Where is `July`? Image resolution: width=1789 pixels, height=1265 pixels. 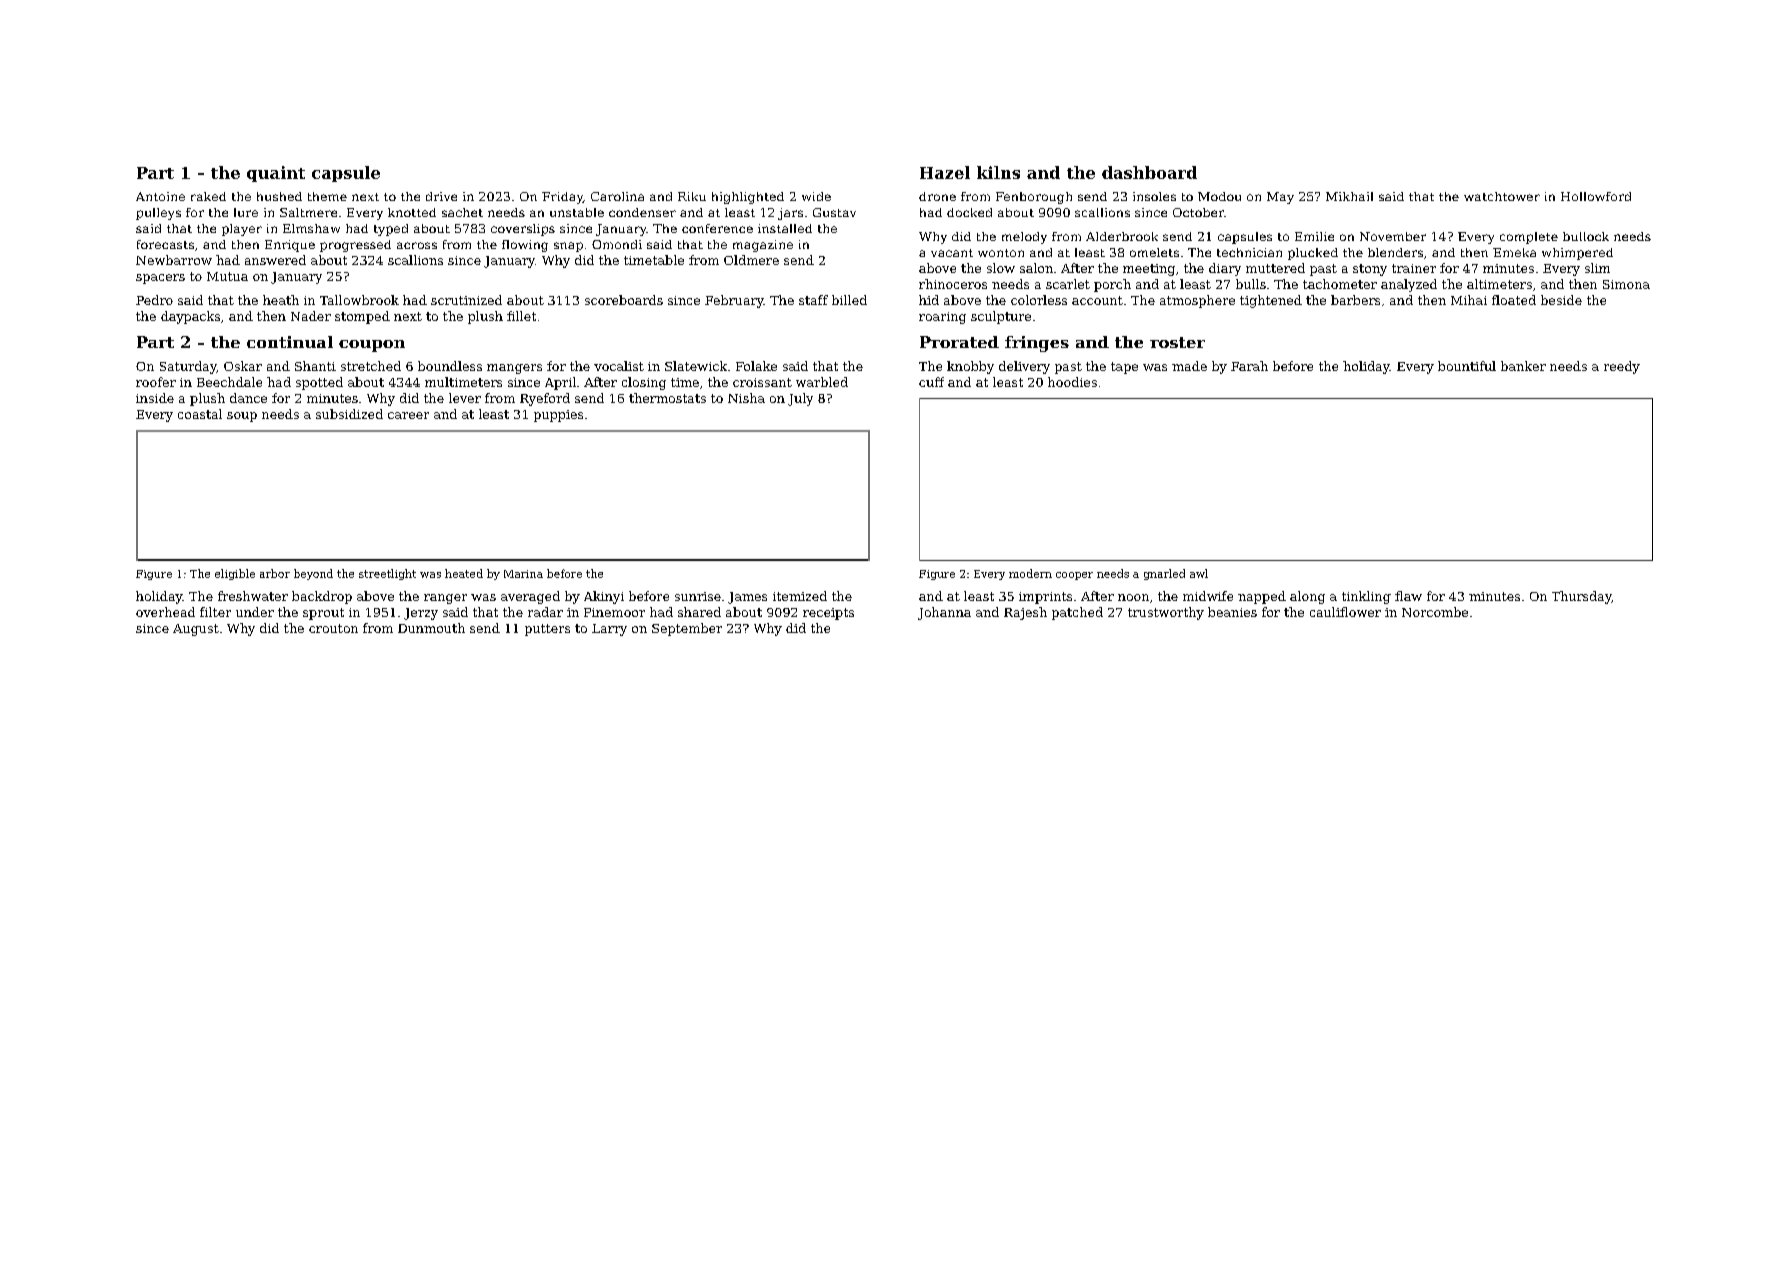 July is located at coordinates (800, 399).
